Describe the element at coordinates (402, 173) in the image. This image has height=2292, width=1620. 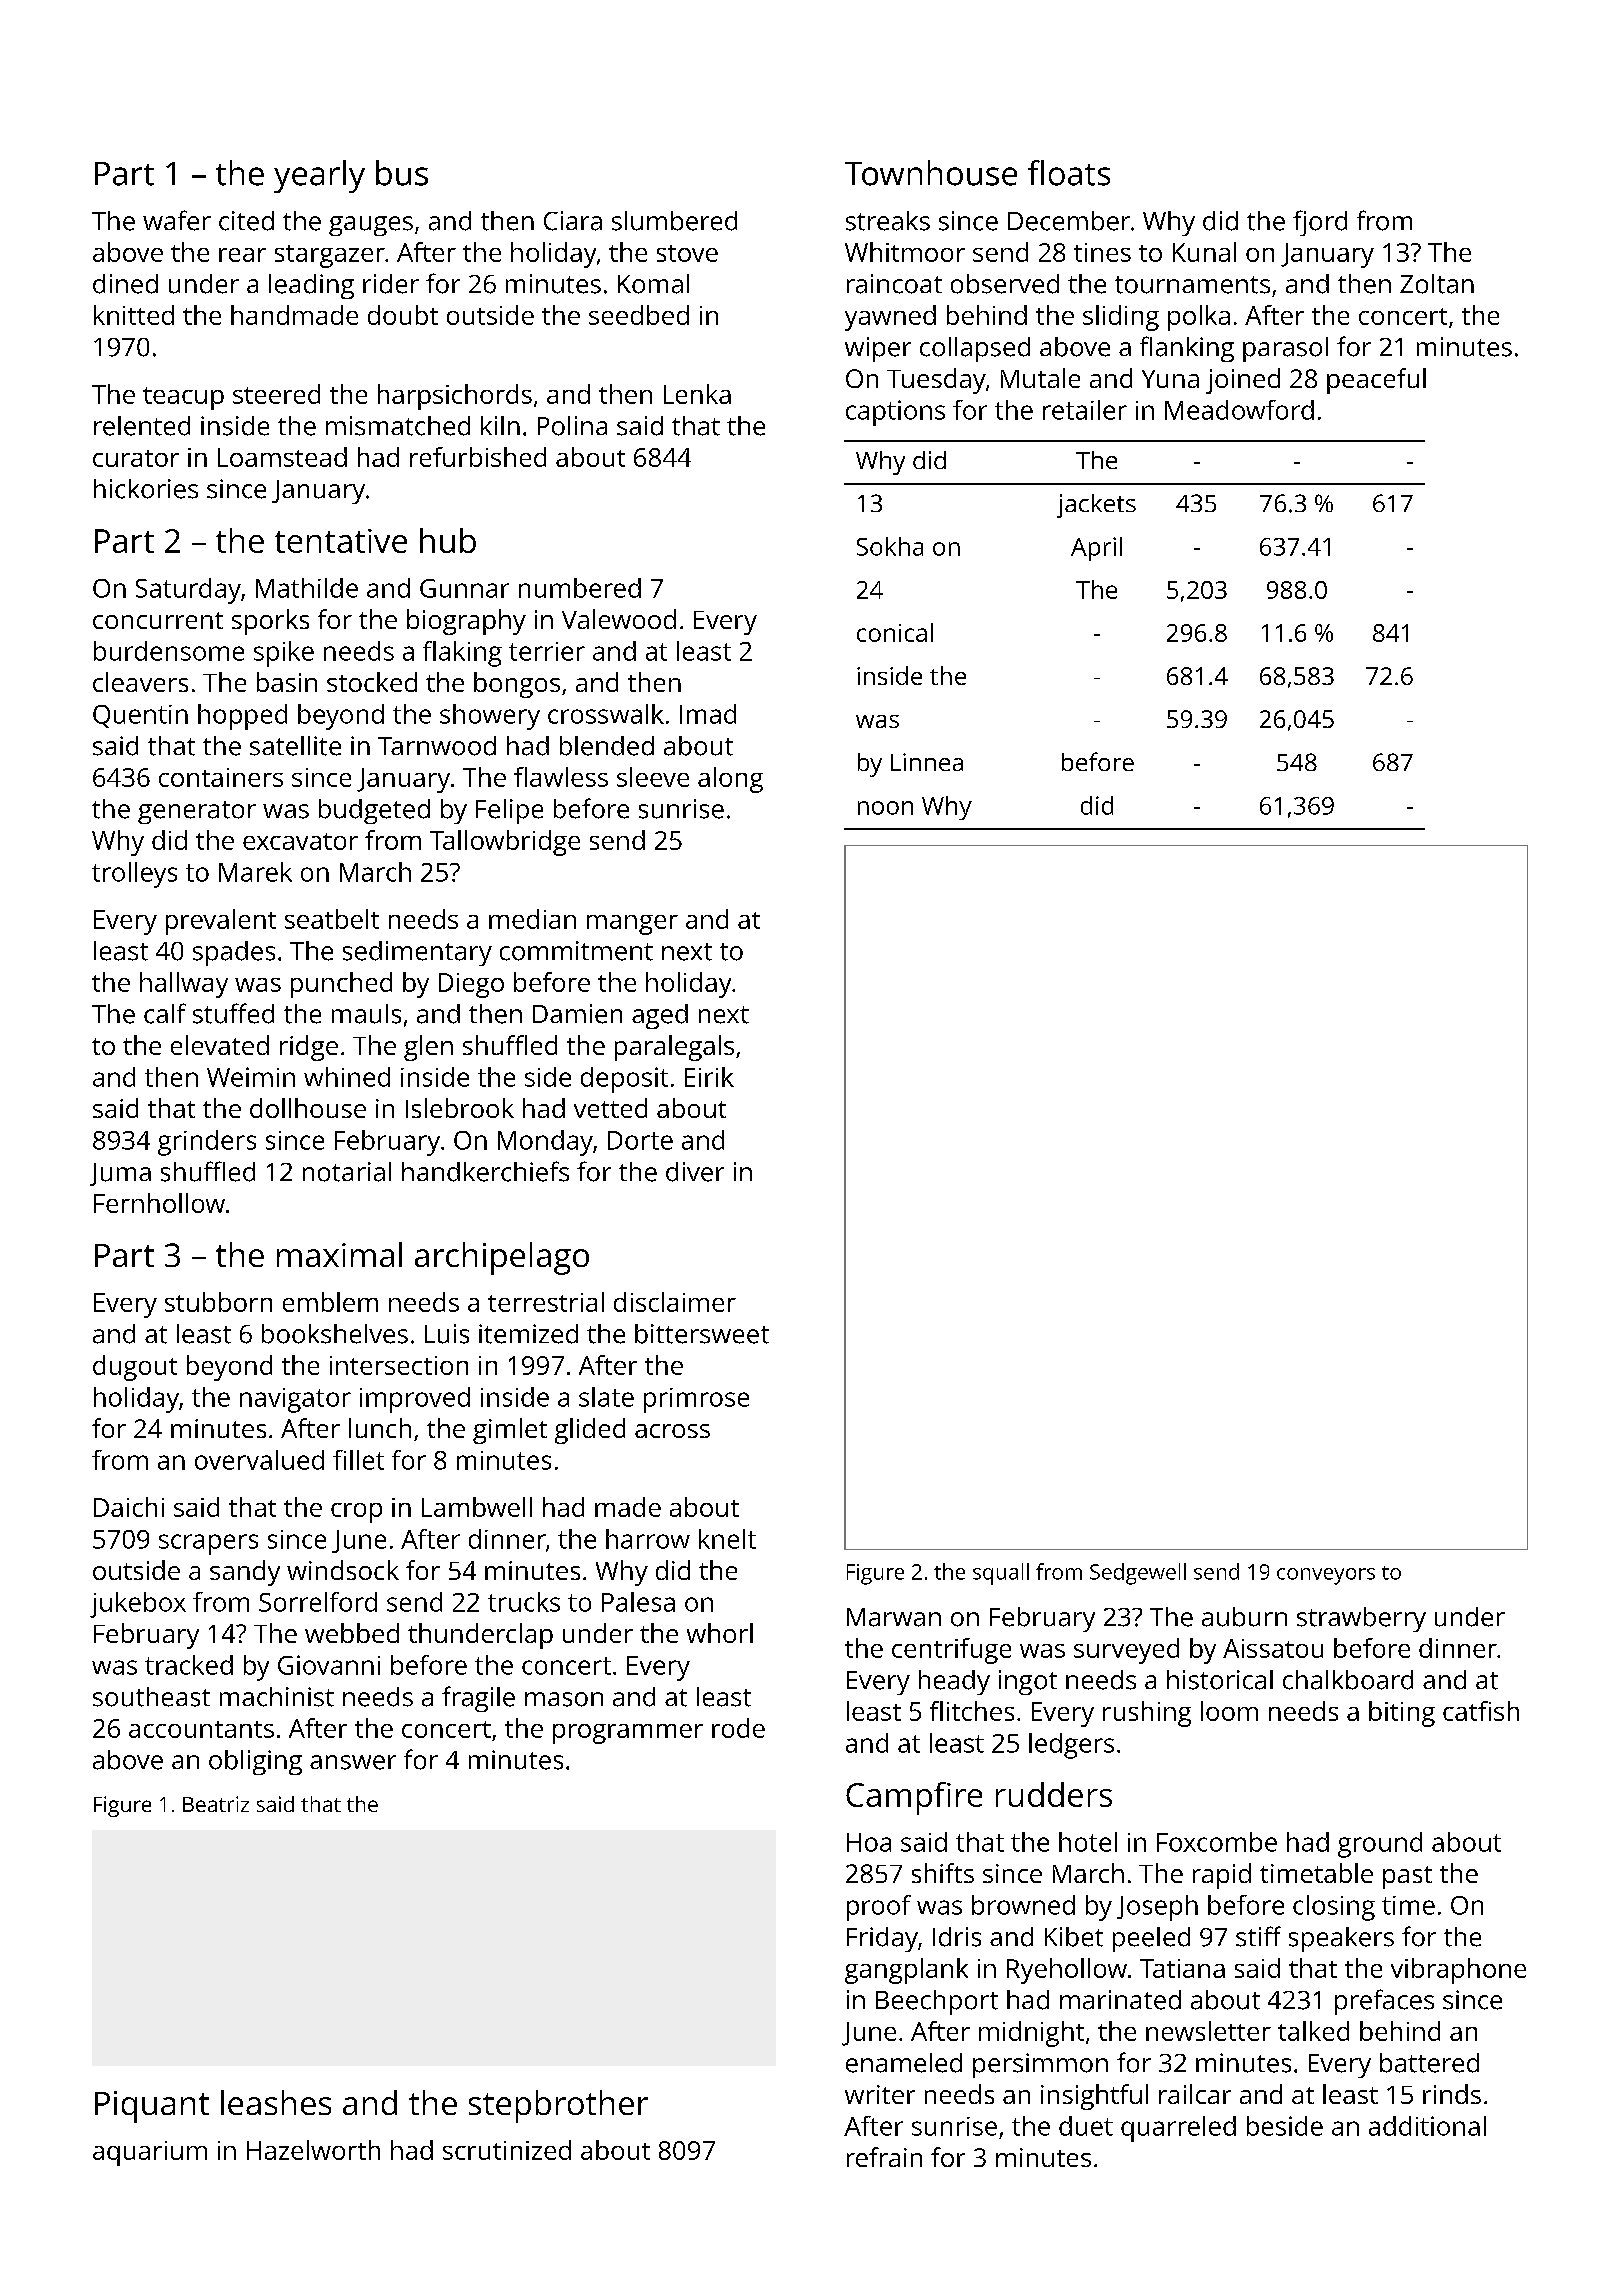
I see `bus` at that location.
